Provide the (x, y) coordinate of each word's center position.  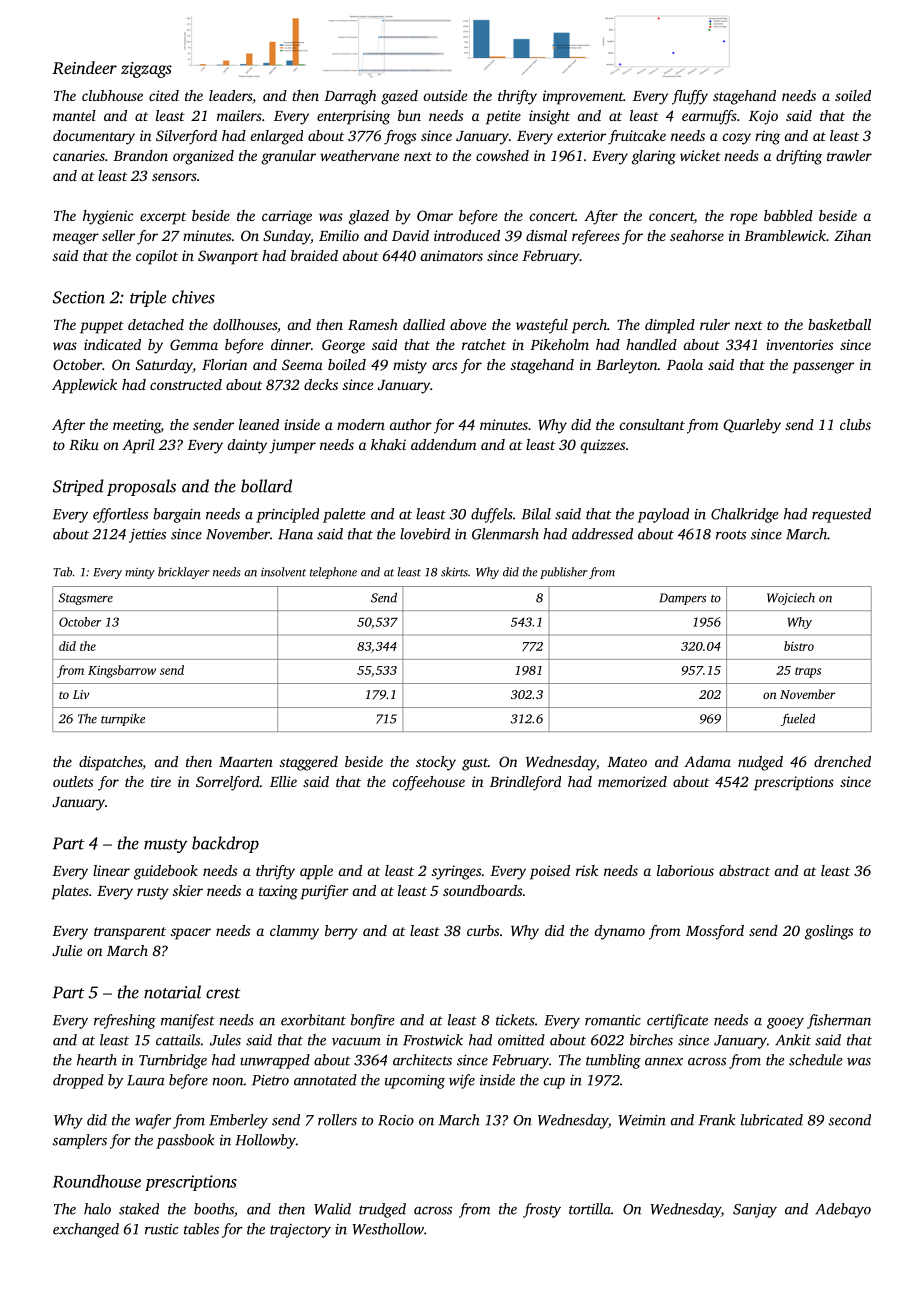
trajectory (300, 1231)
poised (550, 872)
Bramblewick (785, 235)
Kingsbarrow (122, 671)
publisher (564, 573)
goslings (829, 932)
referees (596, 237)
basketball (839, 324)
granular (288, 157)
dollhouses (245, 324)
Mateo (627, 762)
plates (70, 892)
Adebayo (843, 1210)
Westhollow (388, 1229)
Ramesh (373, 324)
